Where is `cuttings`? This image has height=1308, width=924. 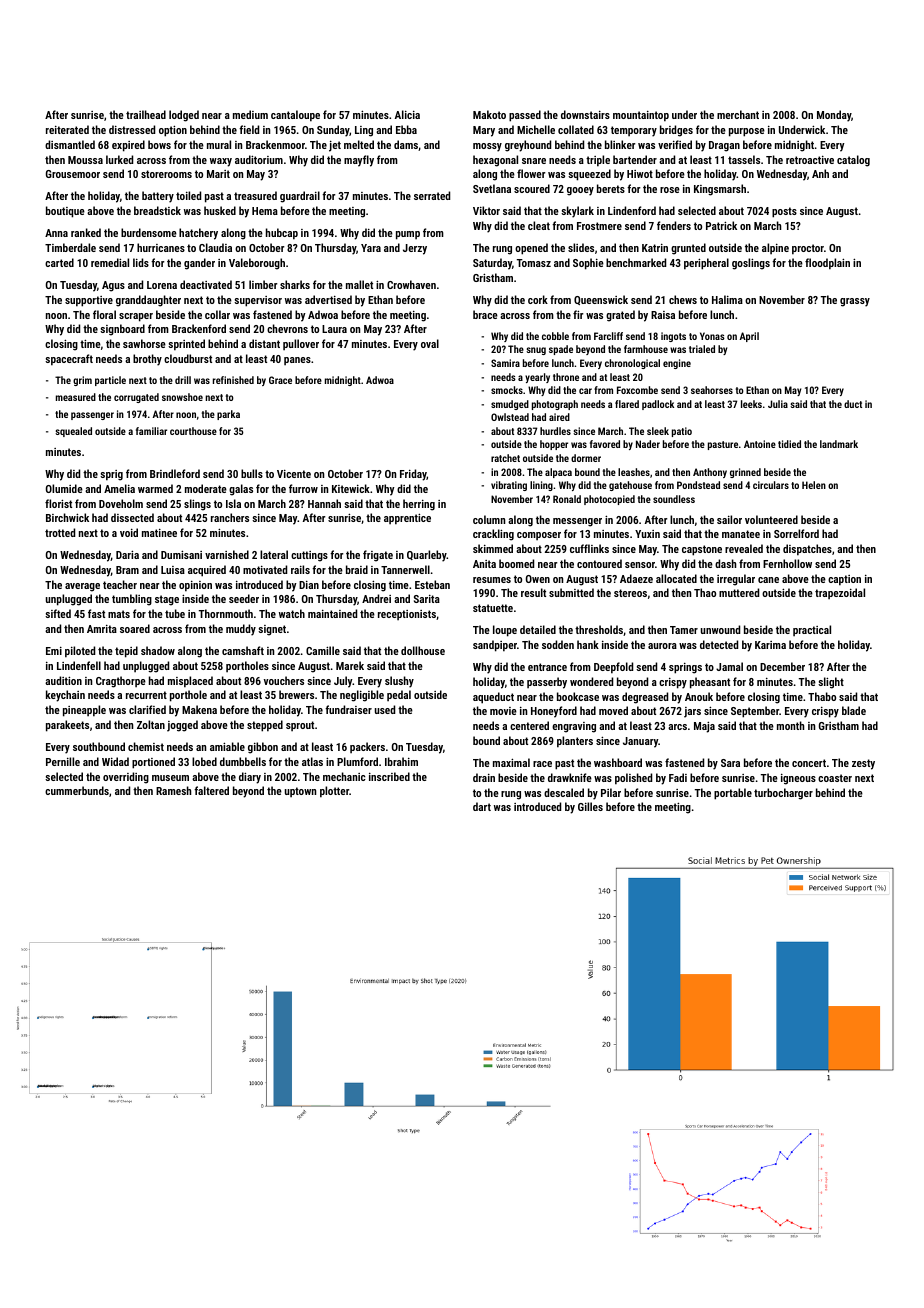
cuttings is located at coordinates (309, 556).
